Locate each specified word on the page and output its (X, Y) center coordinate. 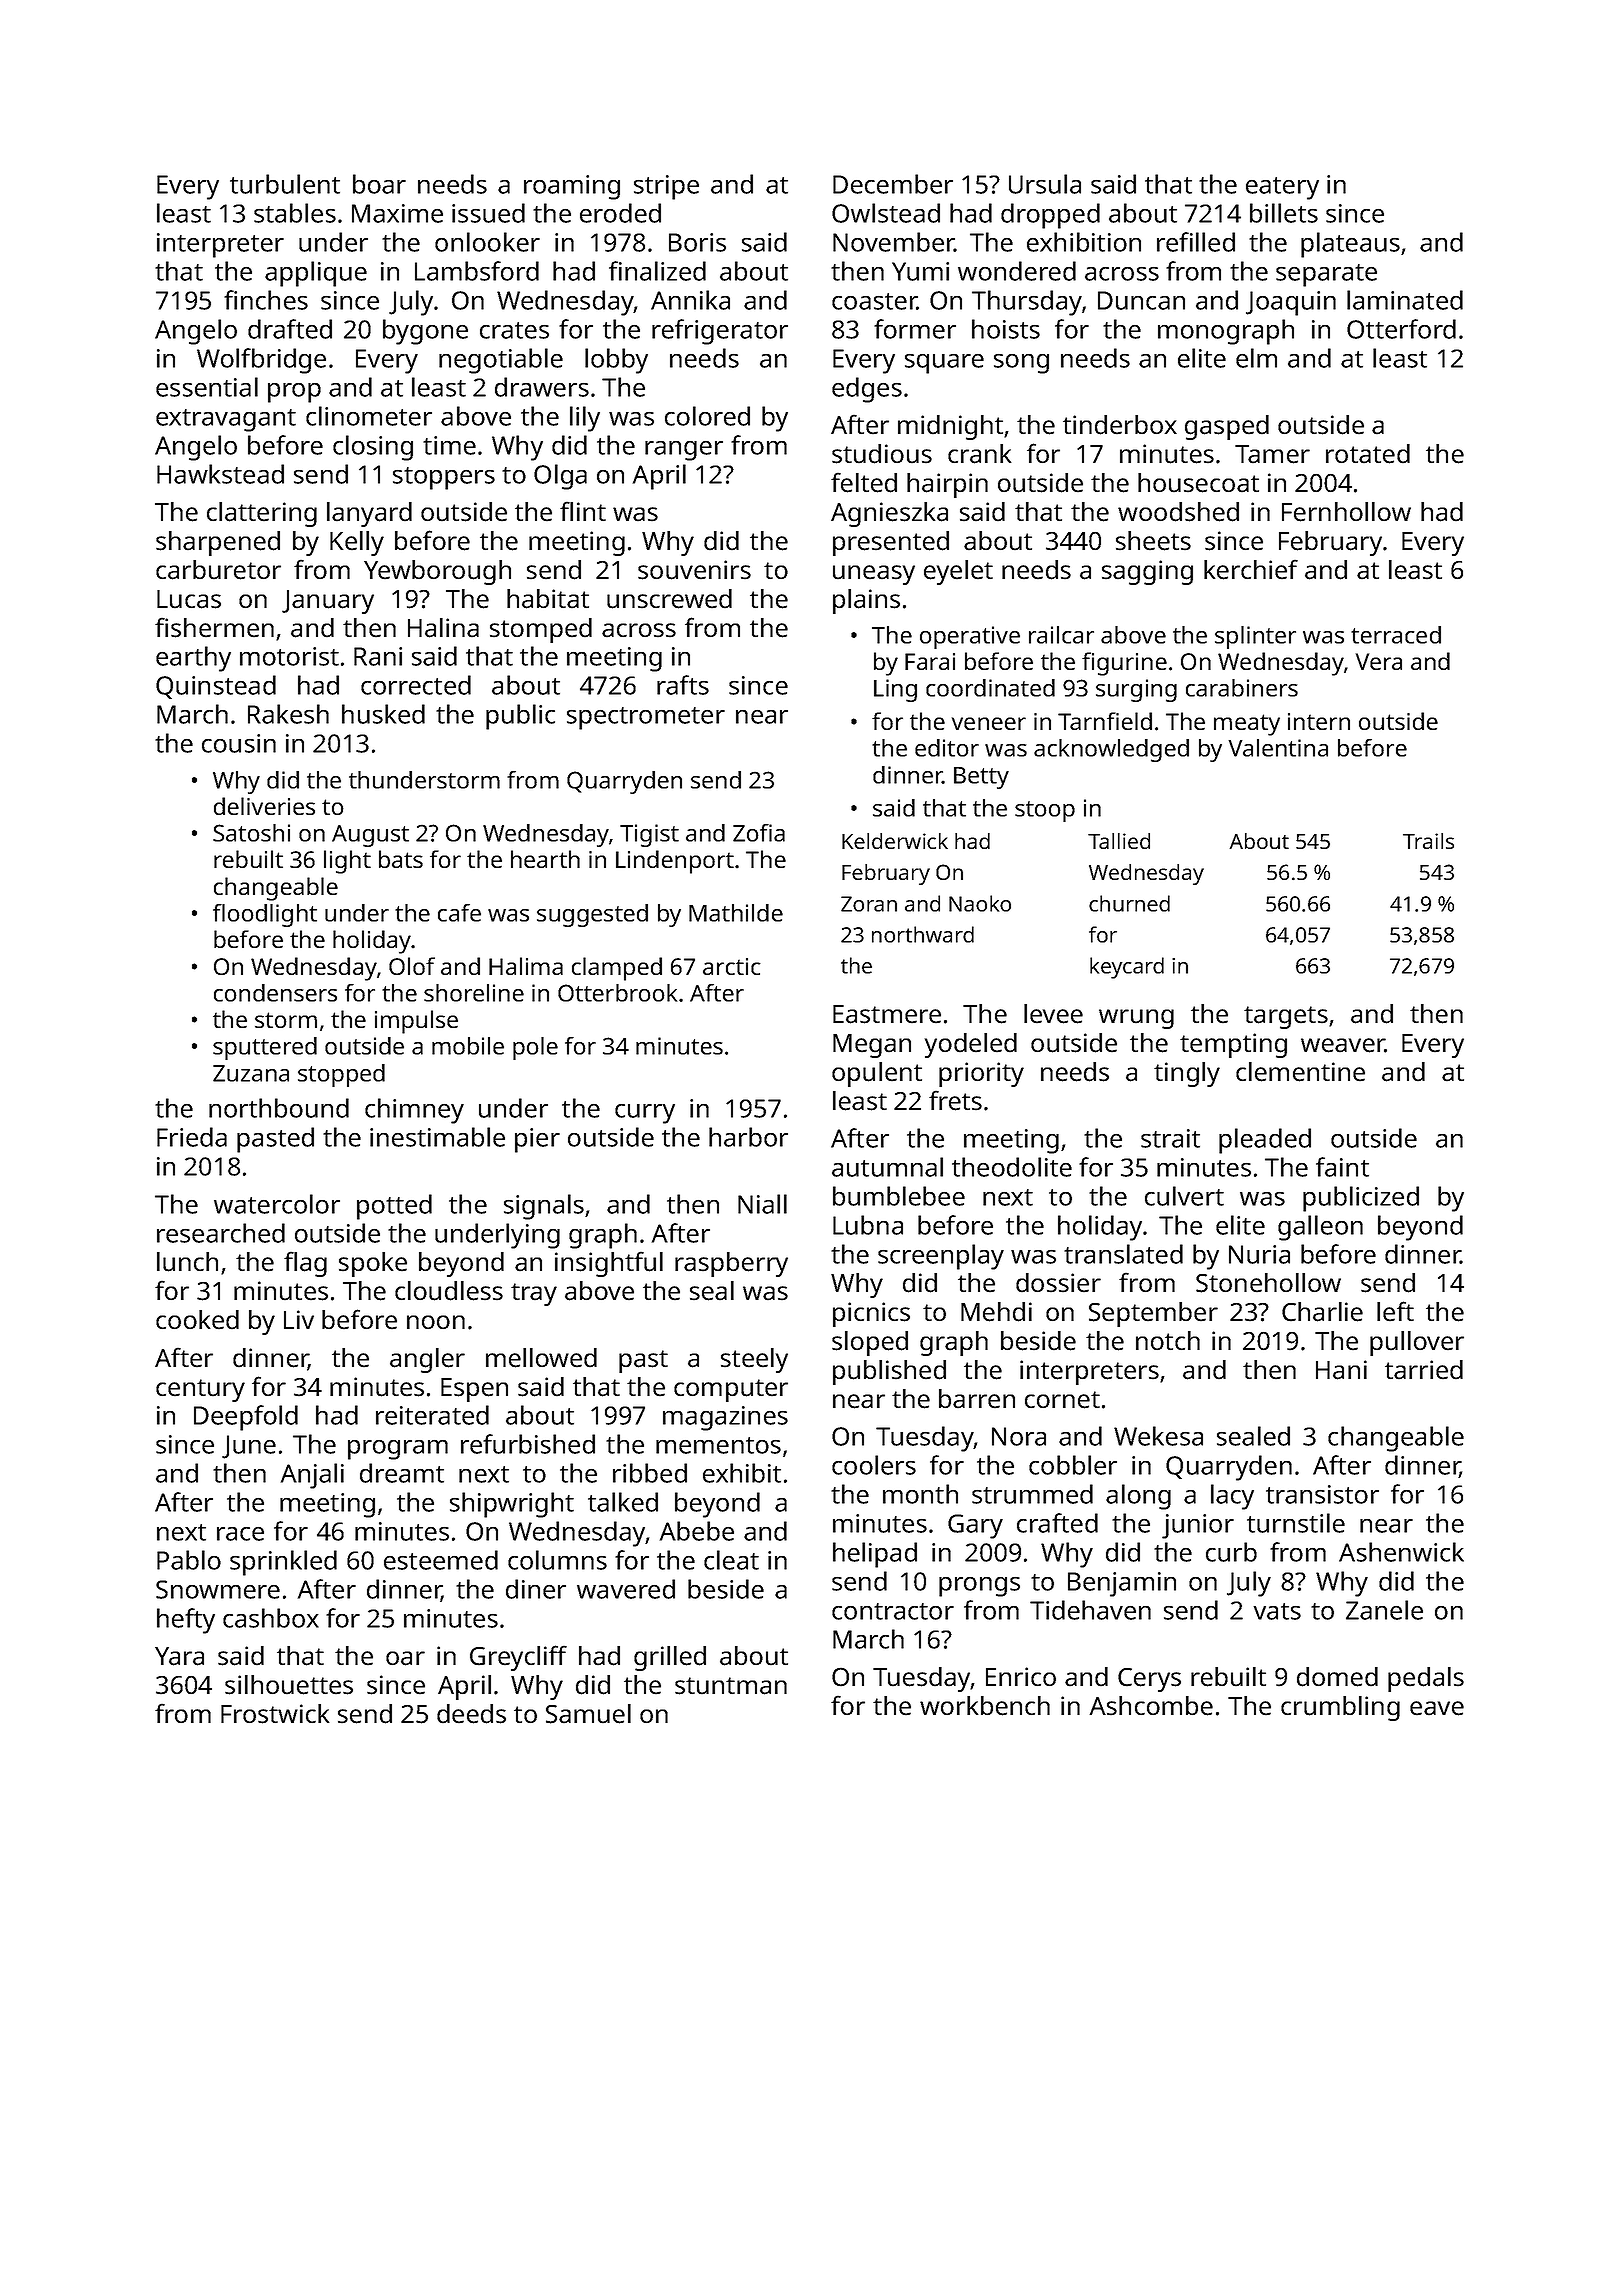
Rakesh (288, 714)
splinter (1255, 637)
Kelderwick (895, 841)
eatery (1282, 188)
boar (379, 184)
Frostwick (275, 1714)
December (893, 184)
